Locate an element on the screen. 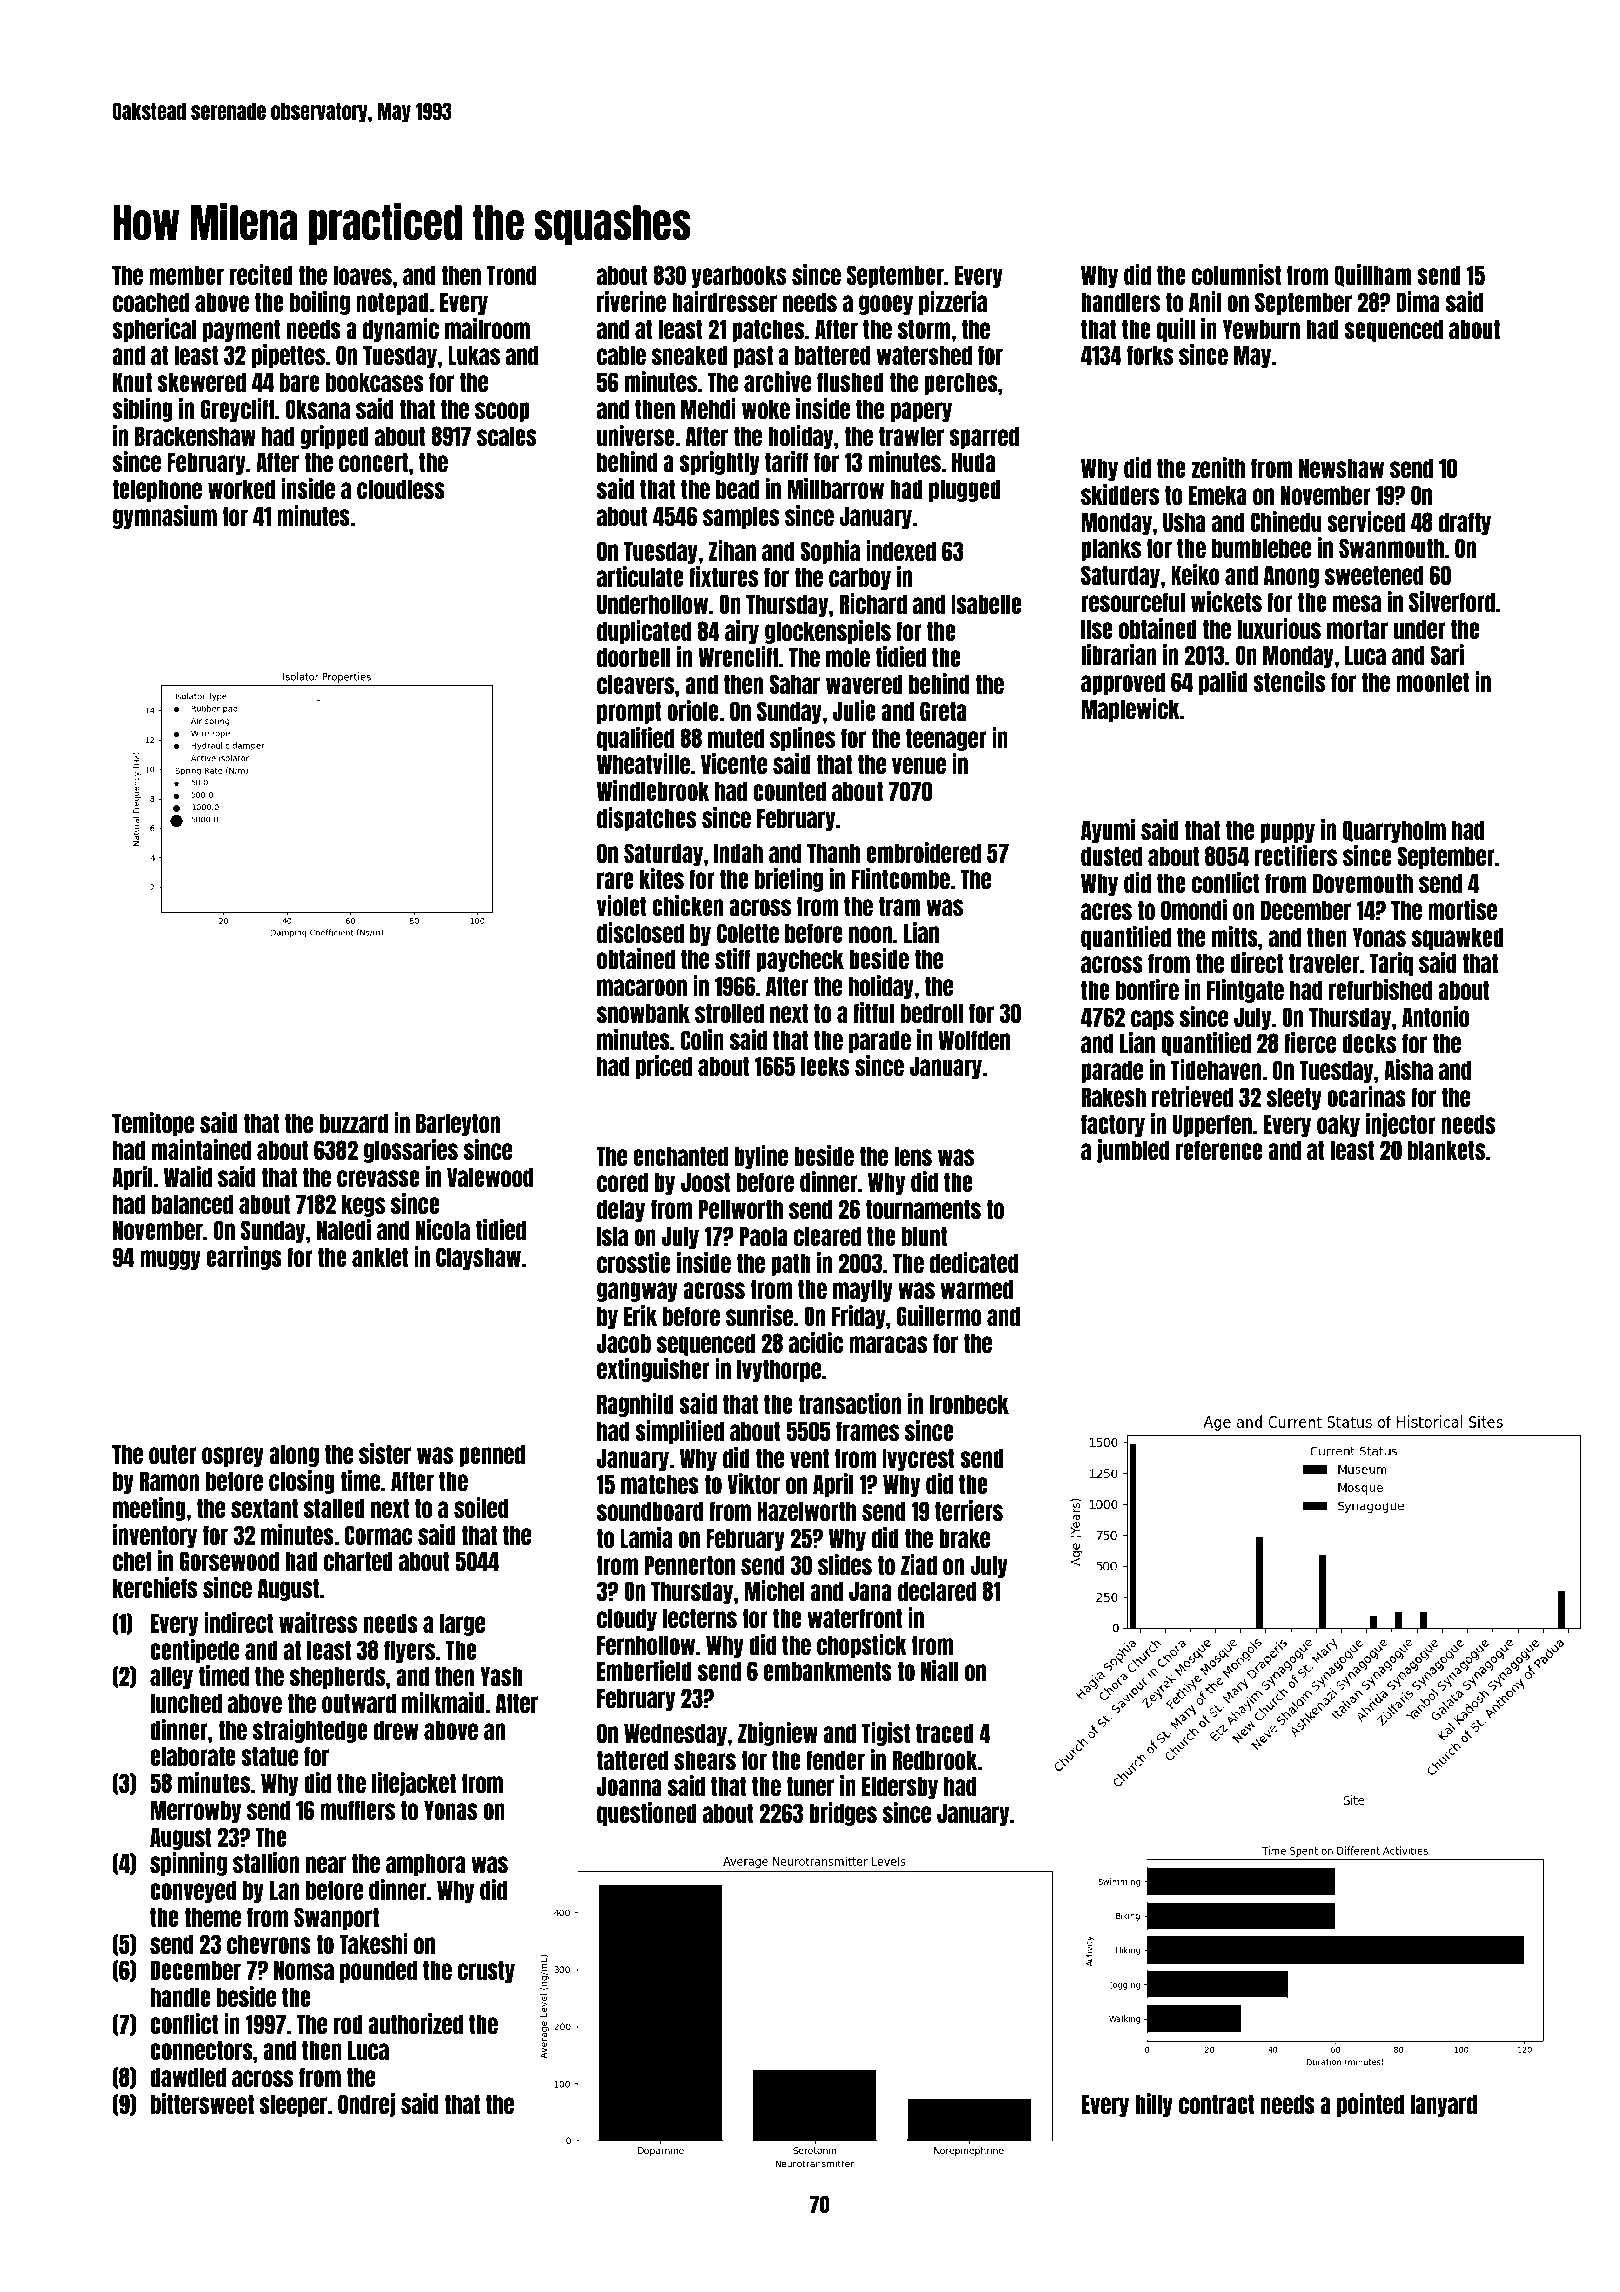 The height and width of the screenshot is (2292, 1620). connectors is located at coordinates (201, 2050).
